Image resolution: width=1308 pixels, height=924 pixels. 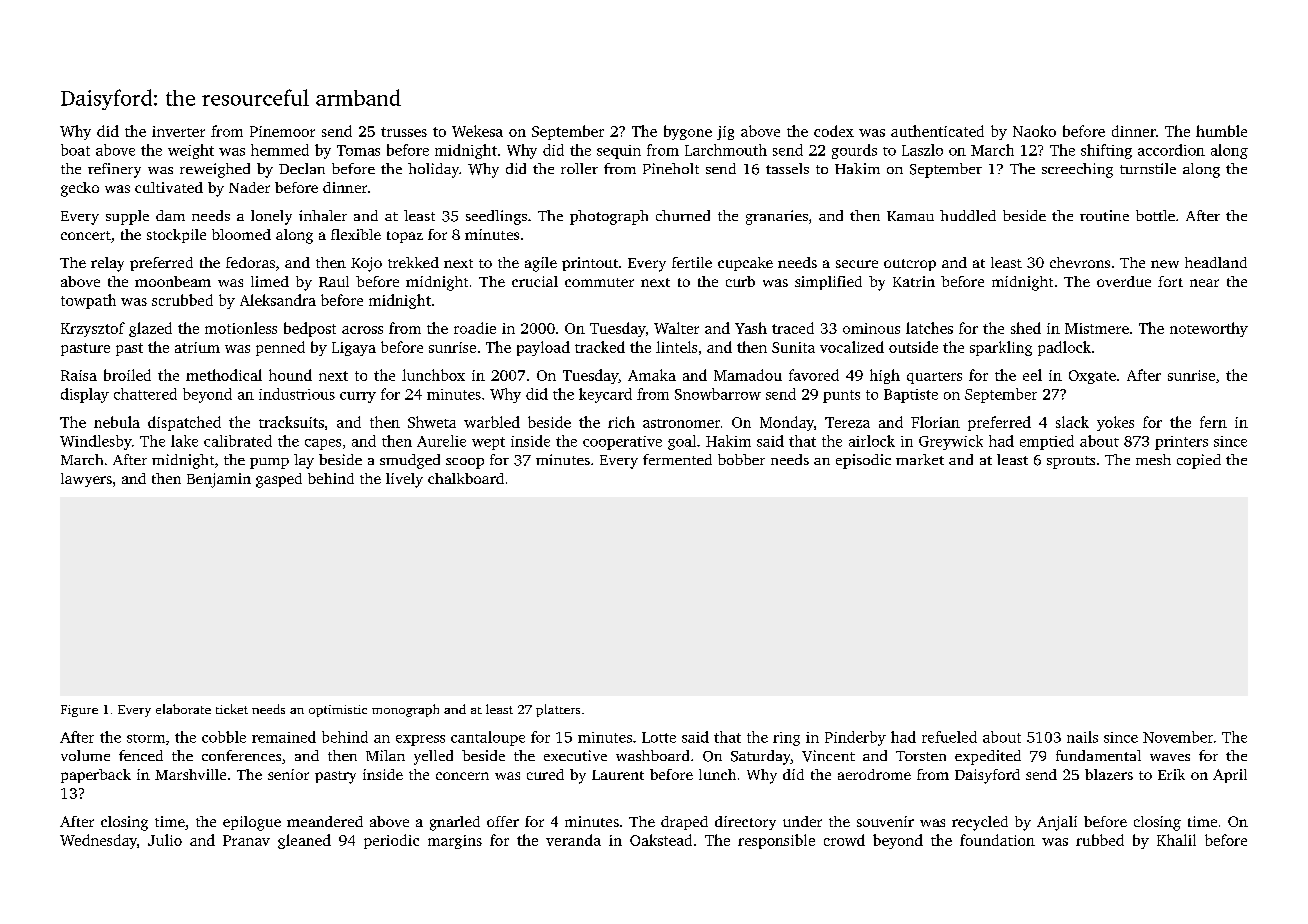 I want to click on lake, so click(x=184, y=441).
